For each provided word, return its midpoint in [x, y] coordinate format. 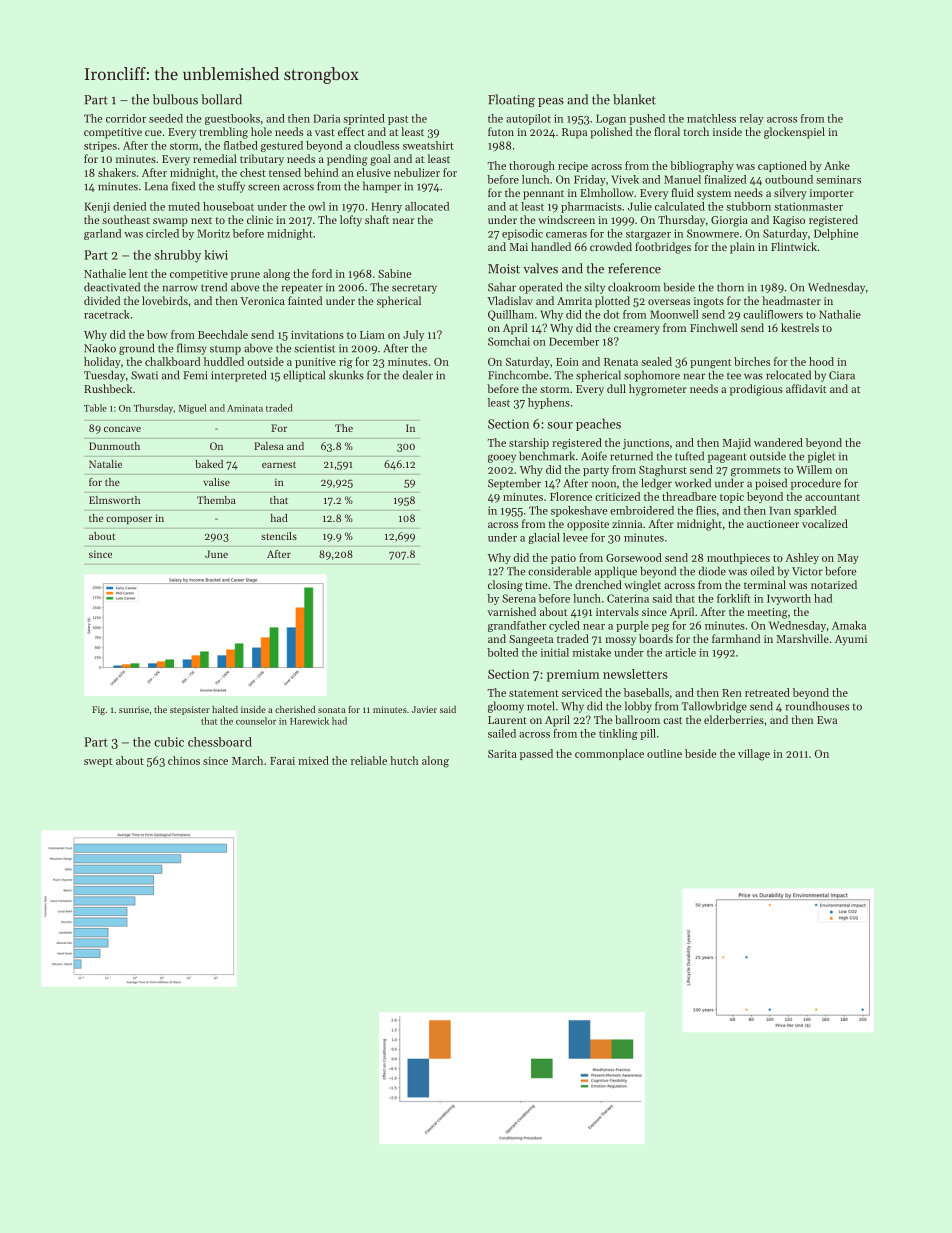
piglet [821, 457]
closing [505, 586]
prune [245, 276]
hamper [382, 187]
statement [534, 693]
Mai [518, 247]
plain [742, 248]
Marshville [802, 638]
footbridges [663, 248]
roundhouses [817, 706]
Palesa [269, 446]
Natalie [105, 464]
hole [261, 131]
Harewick [309, 721]
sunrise [134, 709]
